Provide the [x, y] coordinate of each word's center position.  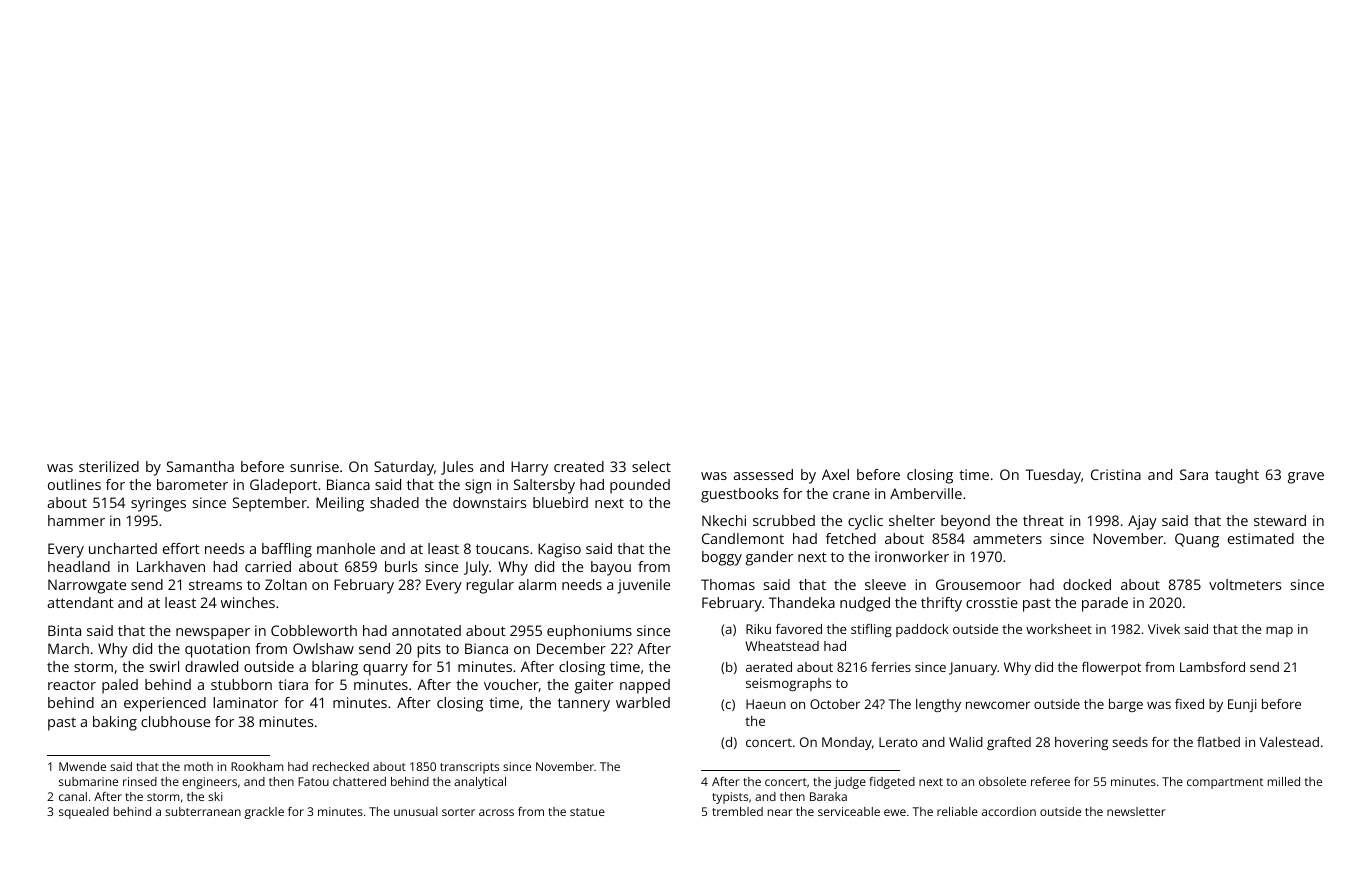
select [651, 466]
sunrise [314, 466]
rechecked [341, 766]
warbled [643, 702]
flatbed [1218, 742]
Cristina [1116, 474]
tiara [293, 684]
